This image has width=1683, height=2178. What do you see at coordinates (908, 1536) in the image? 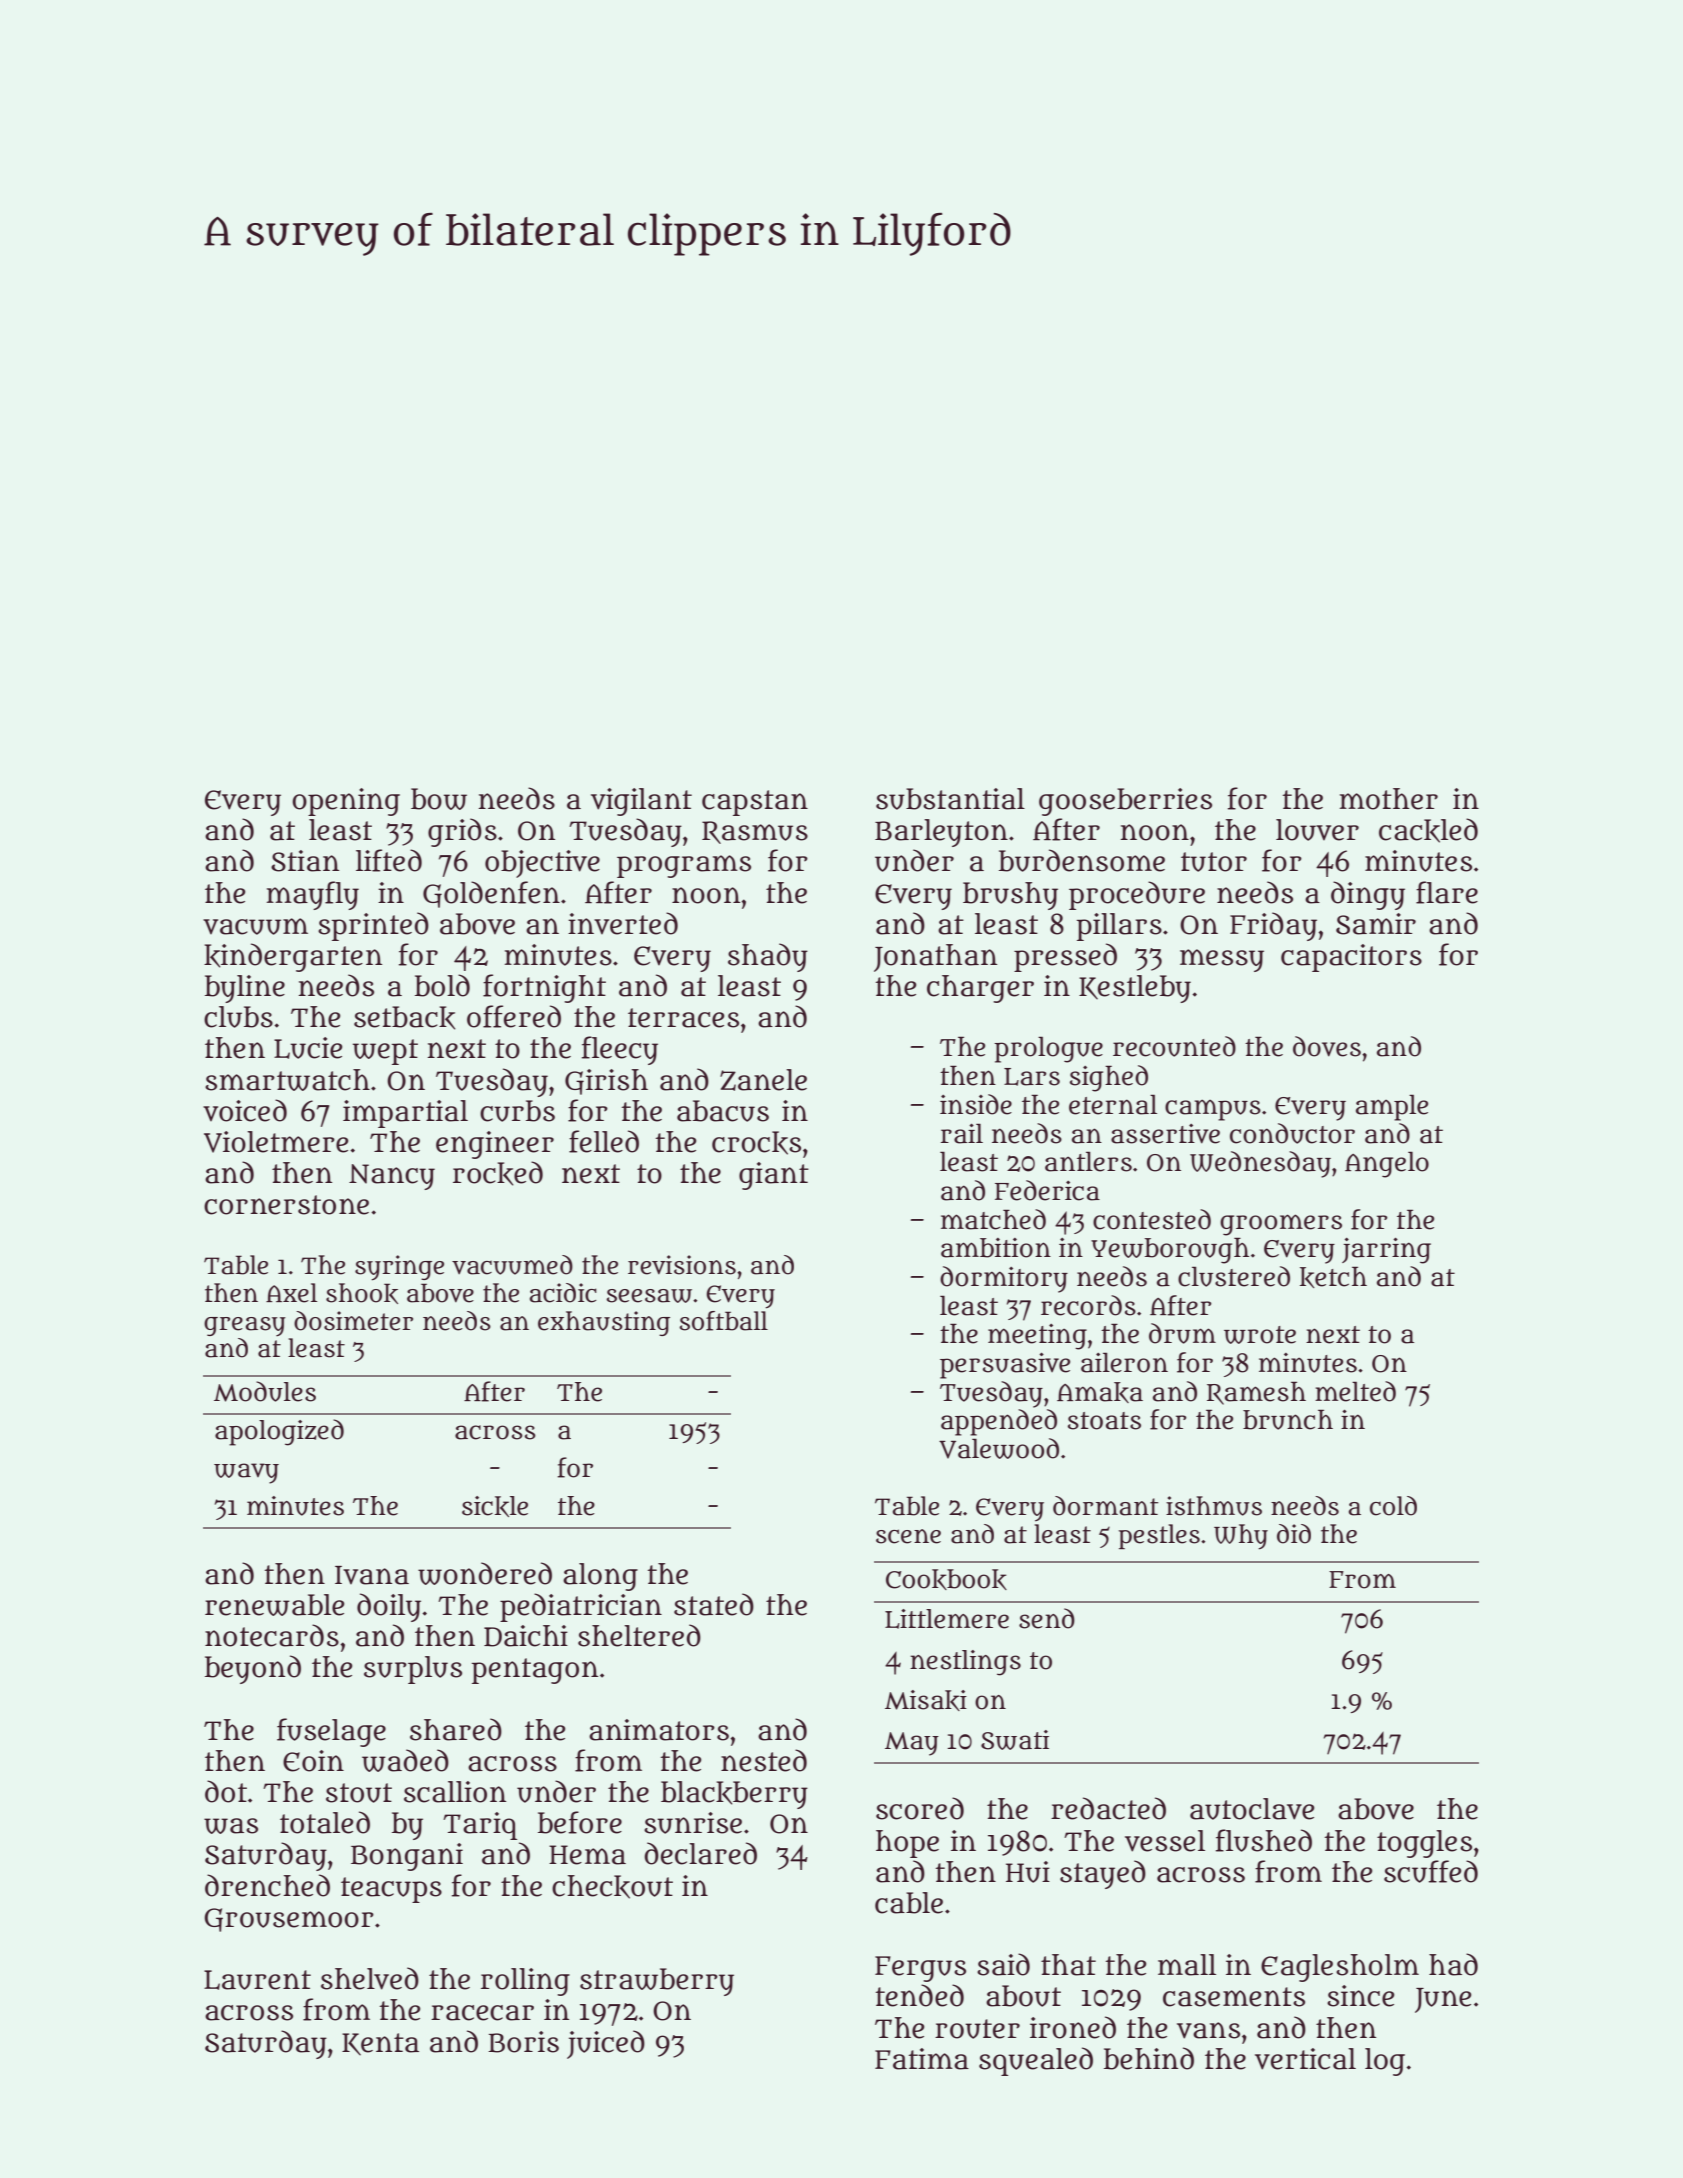
I see `scene` at bounding box center [908, 1536].
